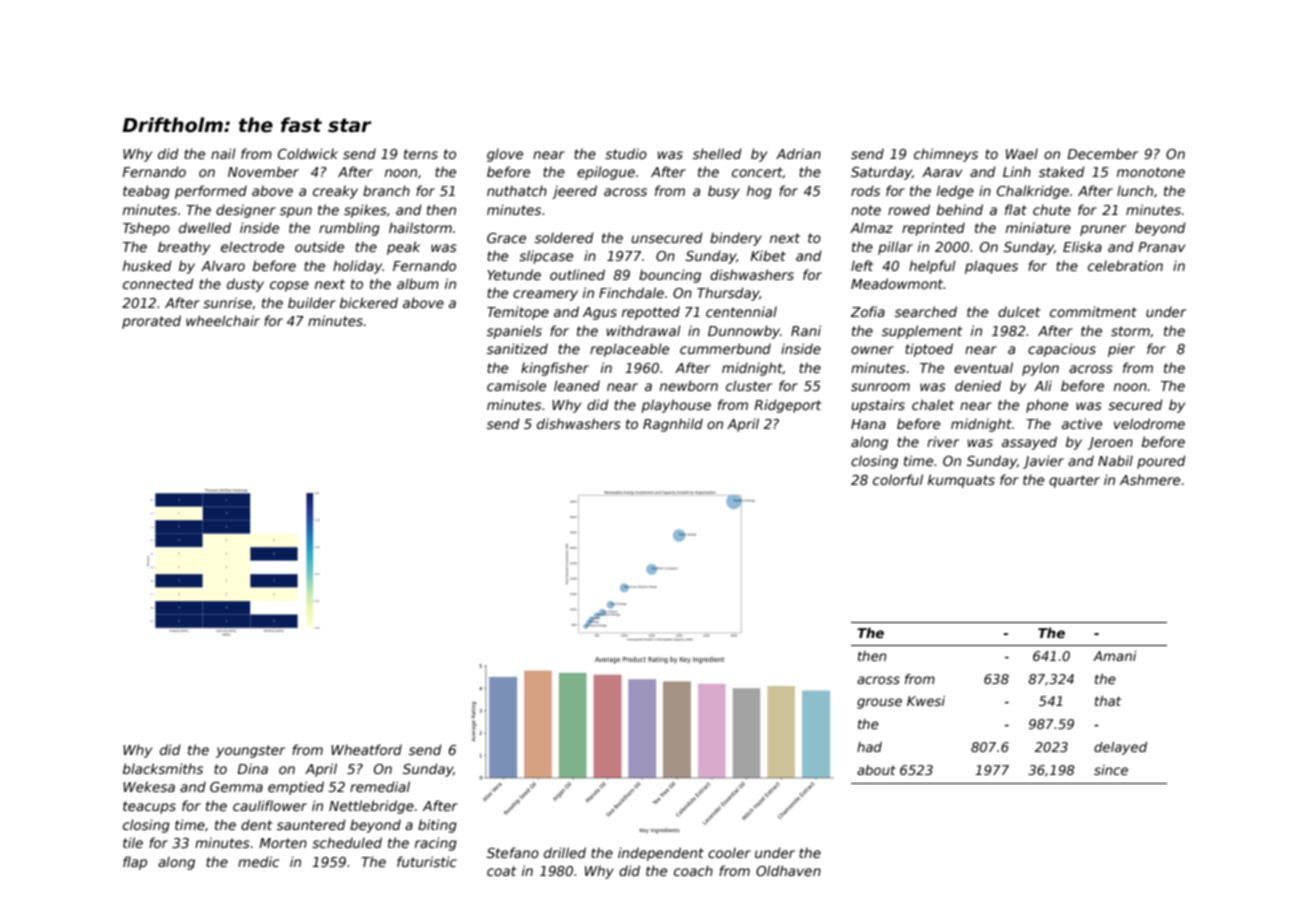 Image resolution: width=1308 pixels, height=924 pixels. What do you see at coordinates (163, 768) in the page?
I see `blacksmiths` at bounding box center [163, 768].
